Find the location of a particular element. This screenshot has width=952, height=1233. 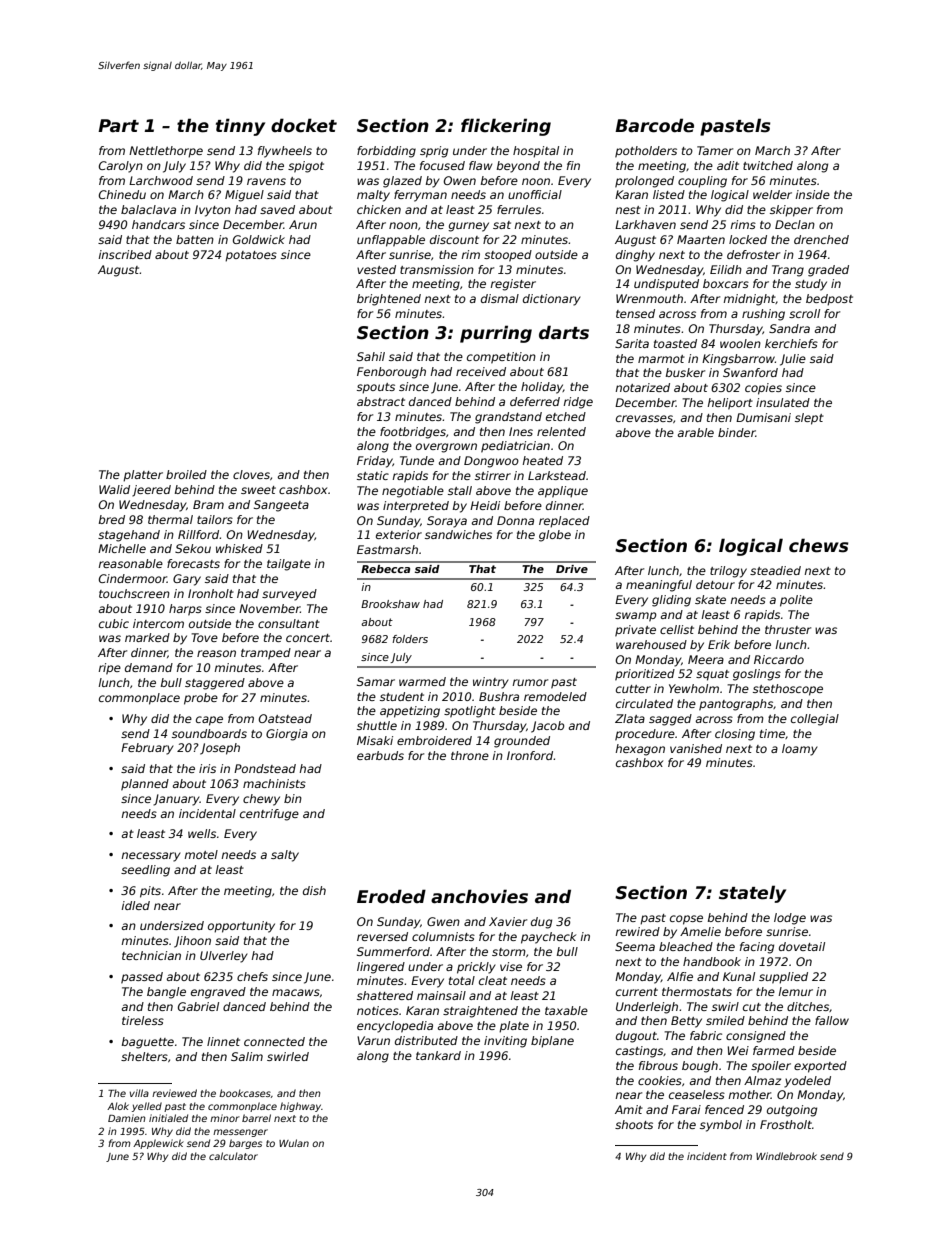

macaws is located at coordinates (296, 992).
